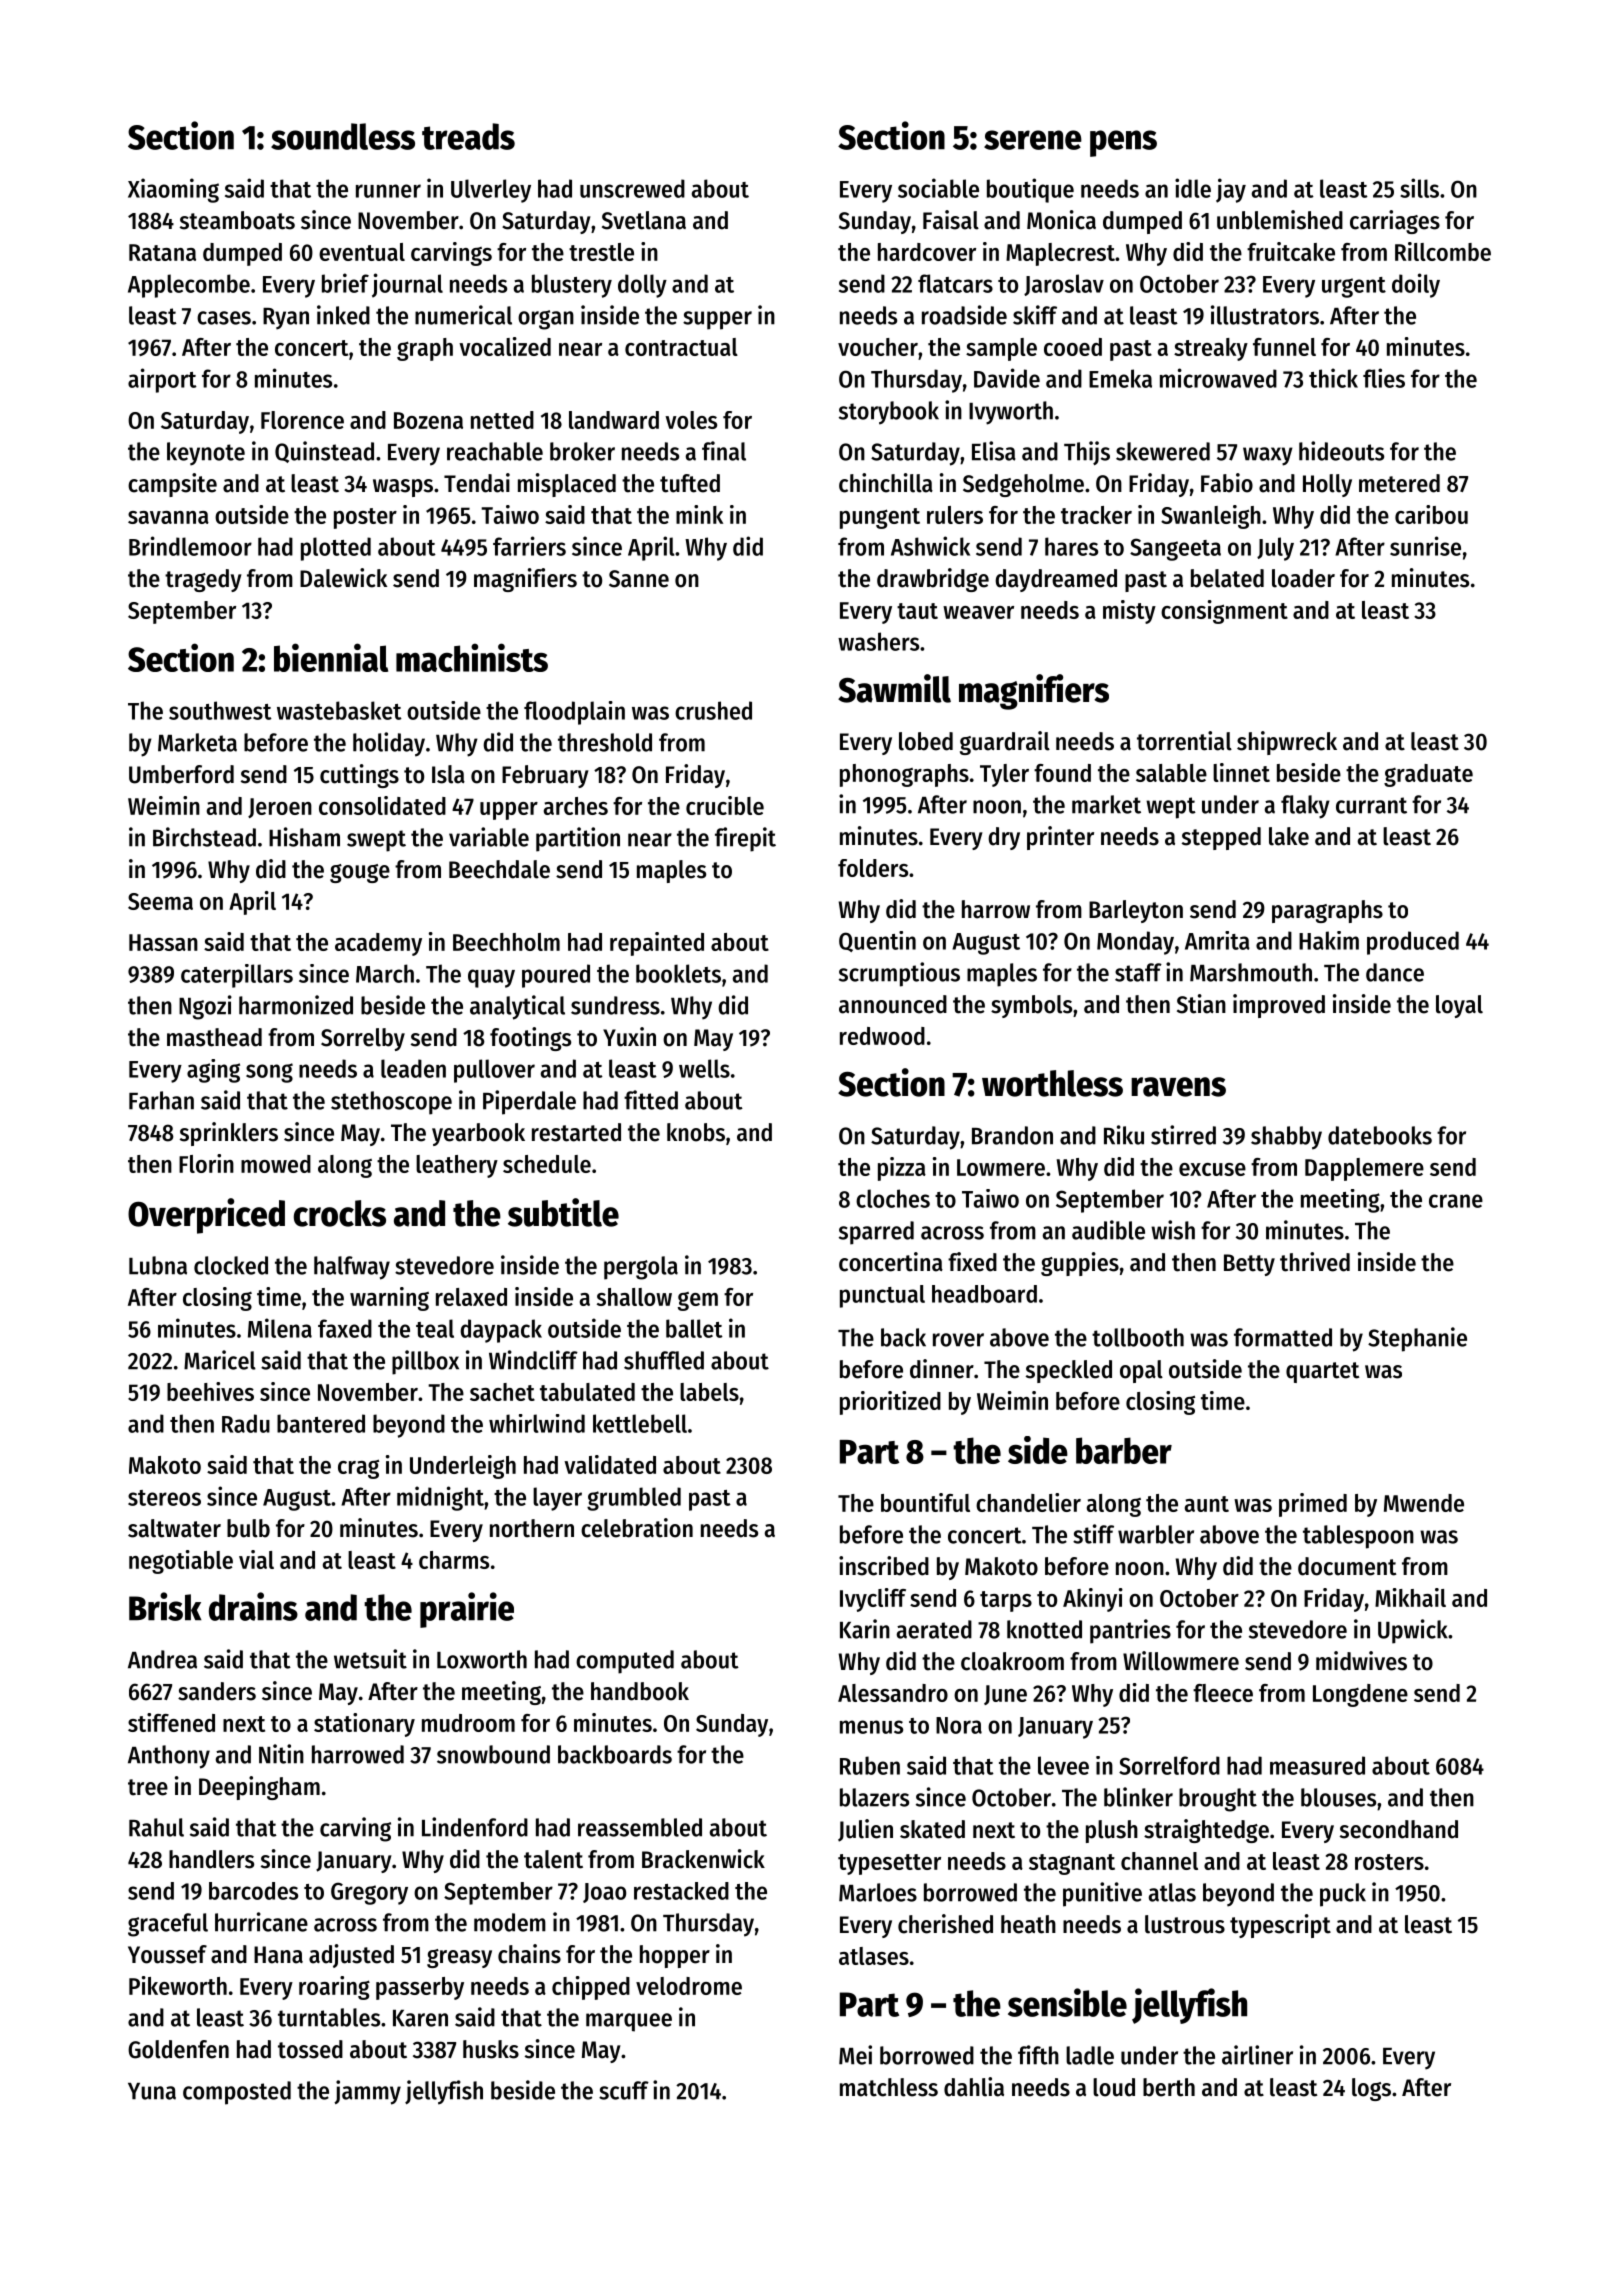 The height and width of the document is (2292, 1620). Describe the element at coordinates (1130, 1631) in the document. I see `pantries` at that location.
